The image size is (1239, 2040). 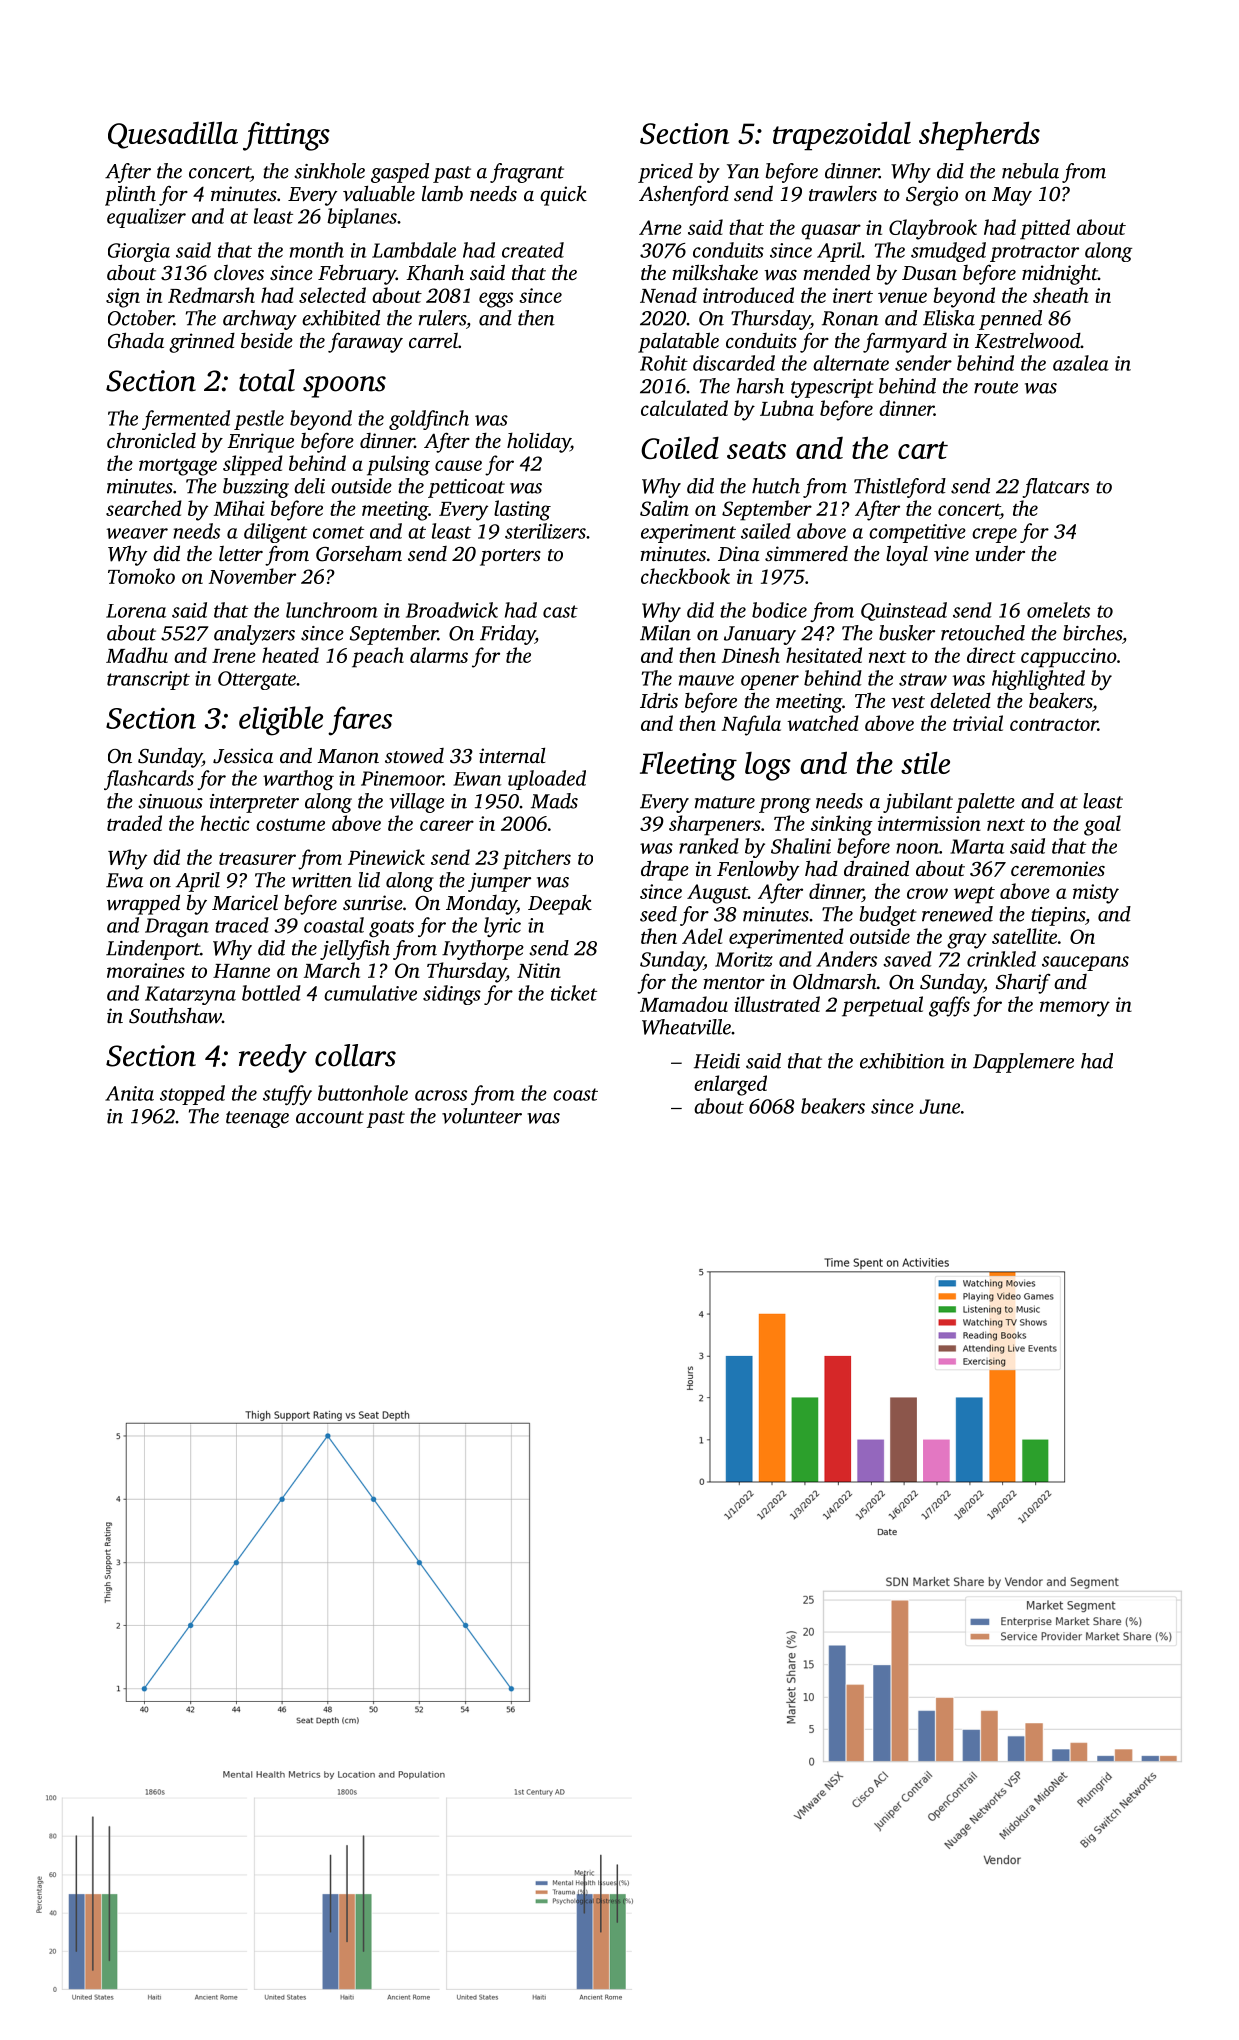 I want to click on calculated, so click(x=684, y=408).
